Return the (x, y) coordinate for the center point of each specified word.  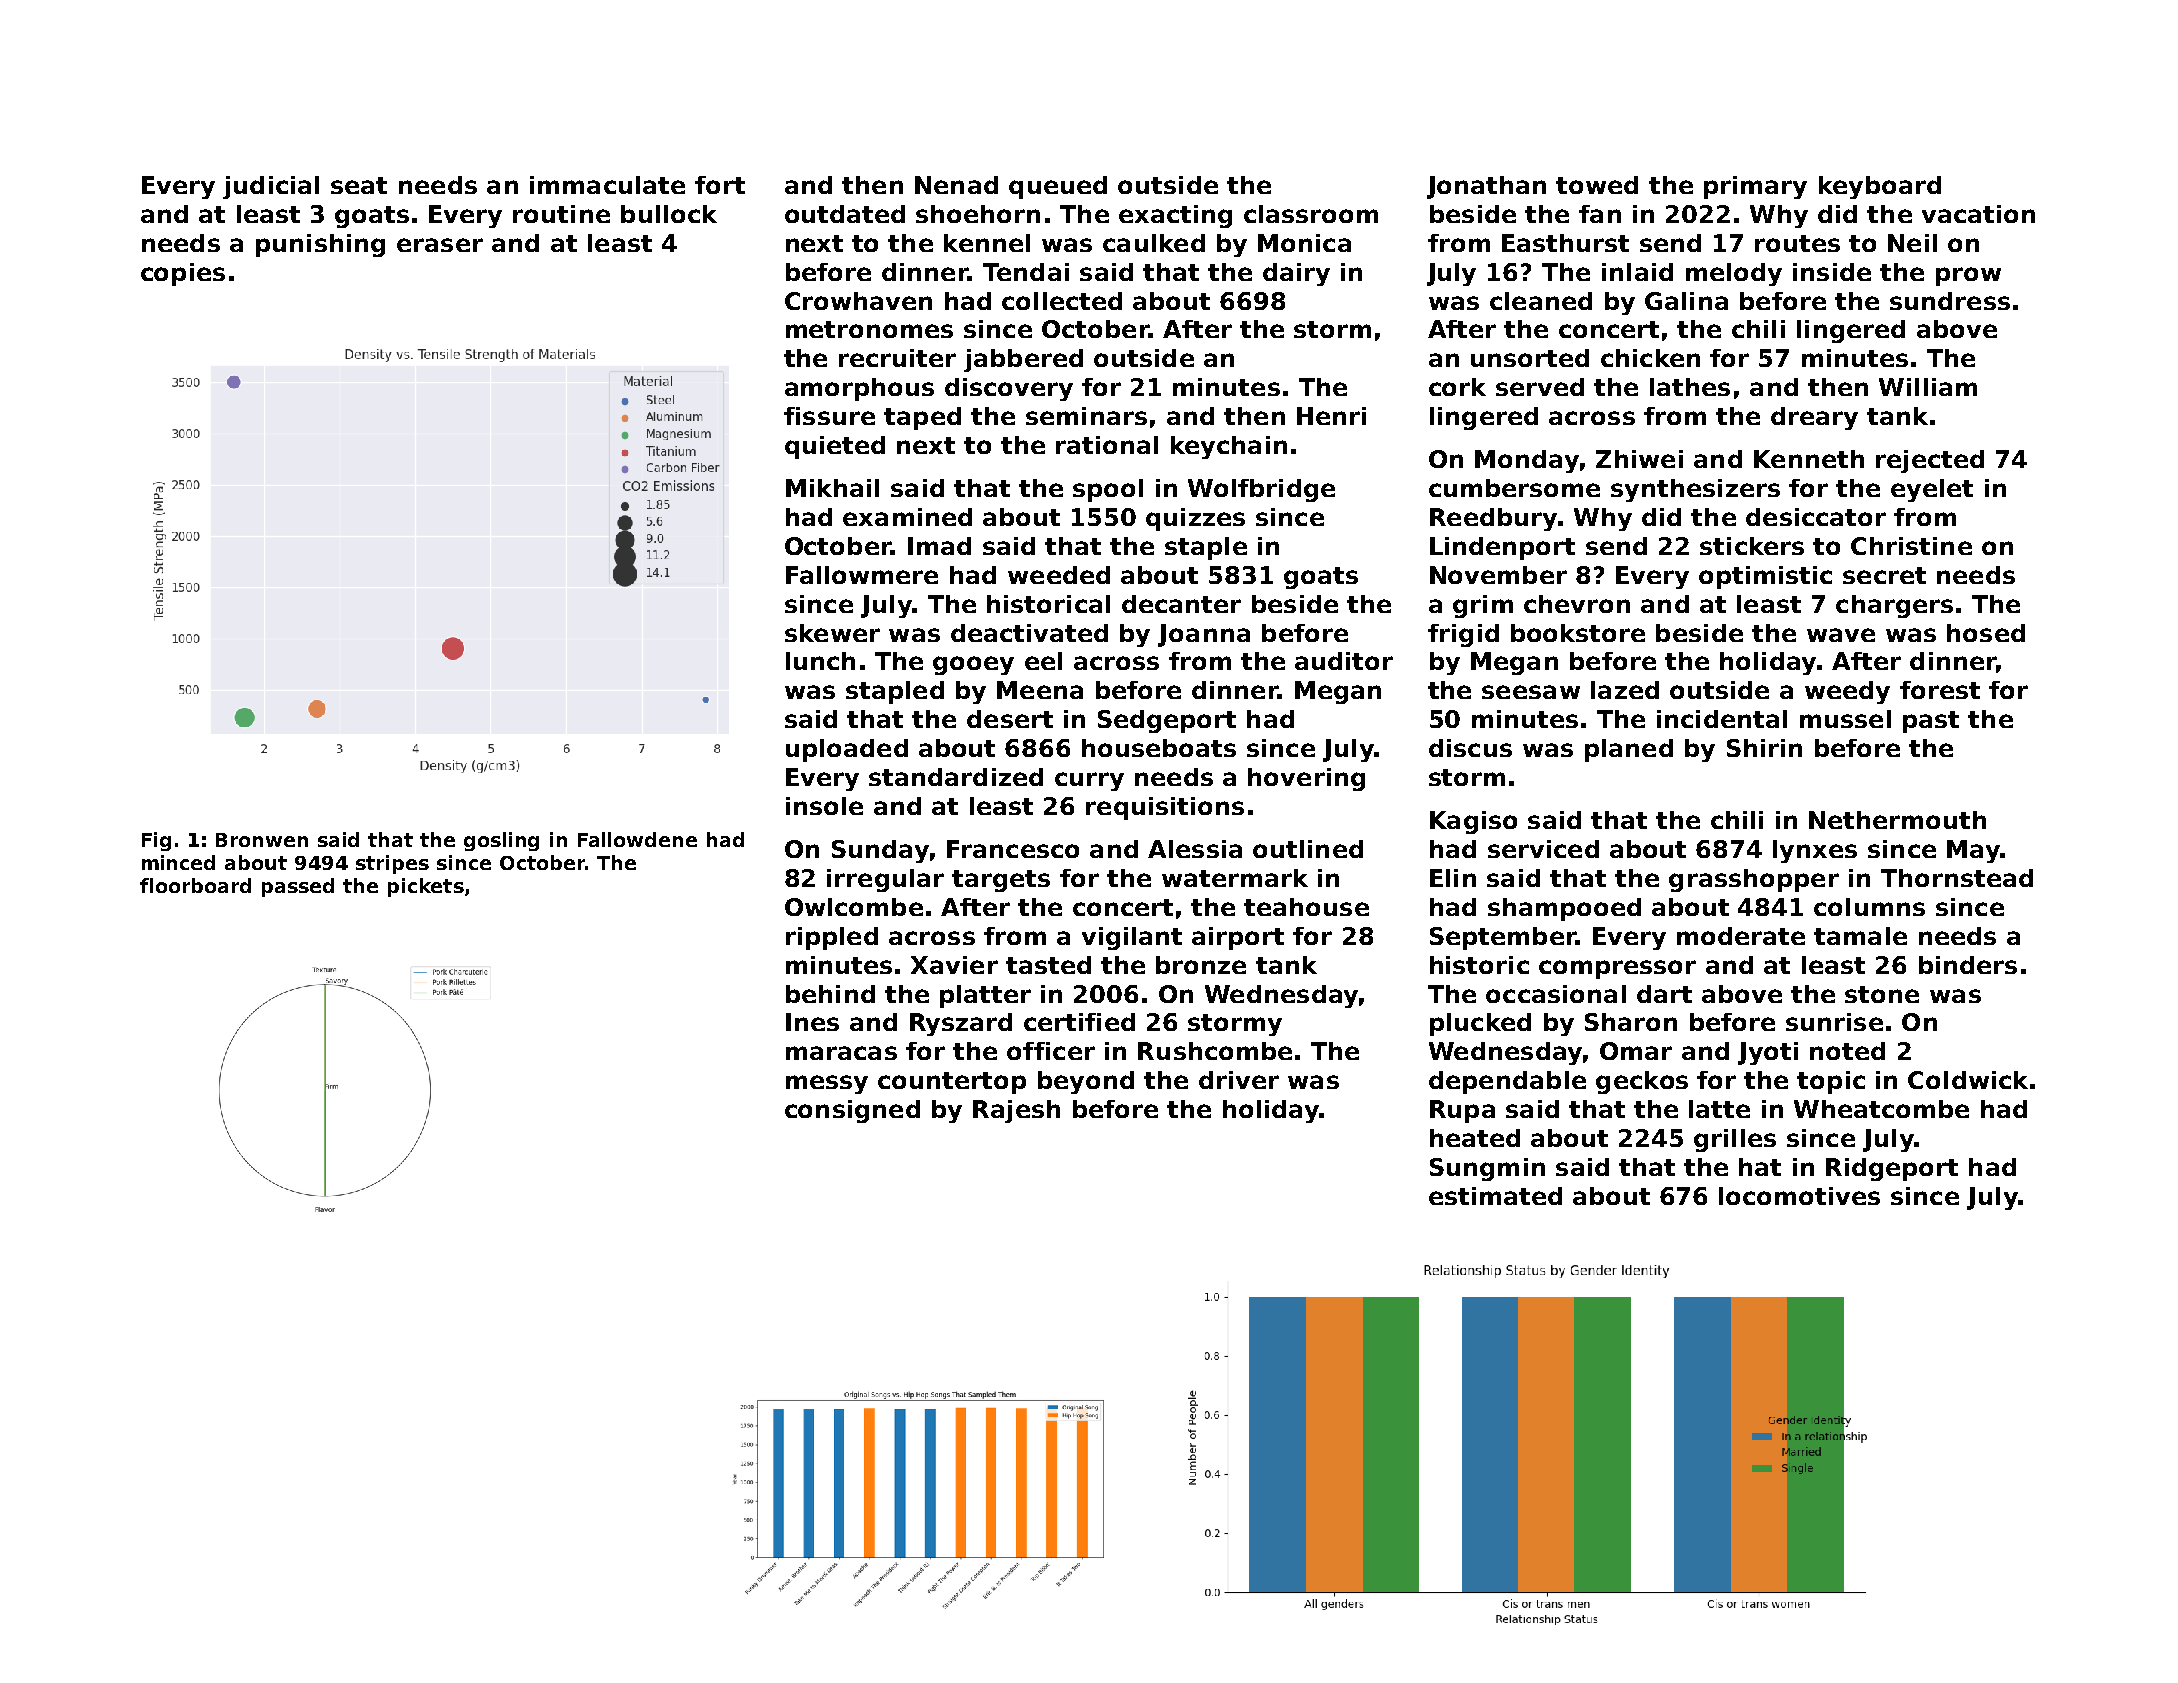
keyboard (1880, 187)
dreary (1814, 418)
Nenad (956, 185)
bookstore (1578, 633)
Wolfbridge (1261, 490)
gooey (973, 665)
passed (298, 887)
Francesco (1013, 849)
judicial (271, 187)
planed (1629, 750)
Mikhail (832, 488)
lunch (820, 661)
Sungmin (1487, 1169)
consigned (852, 1111)
